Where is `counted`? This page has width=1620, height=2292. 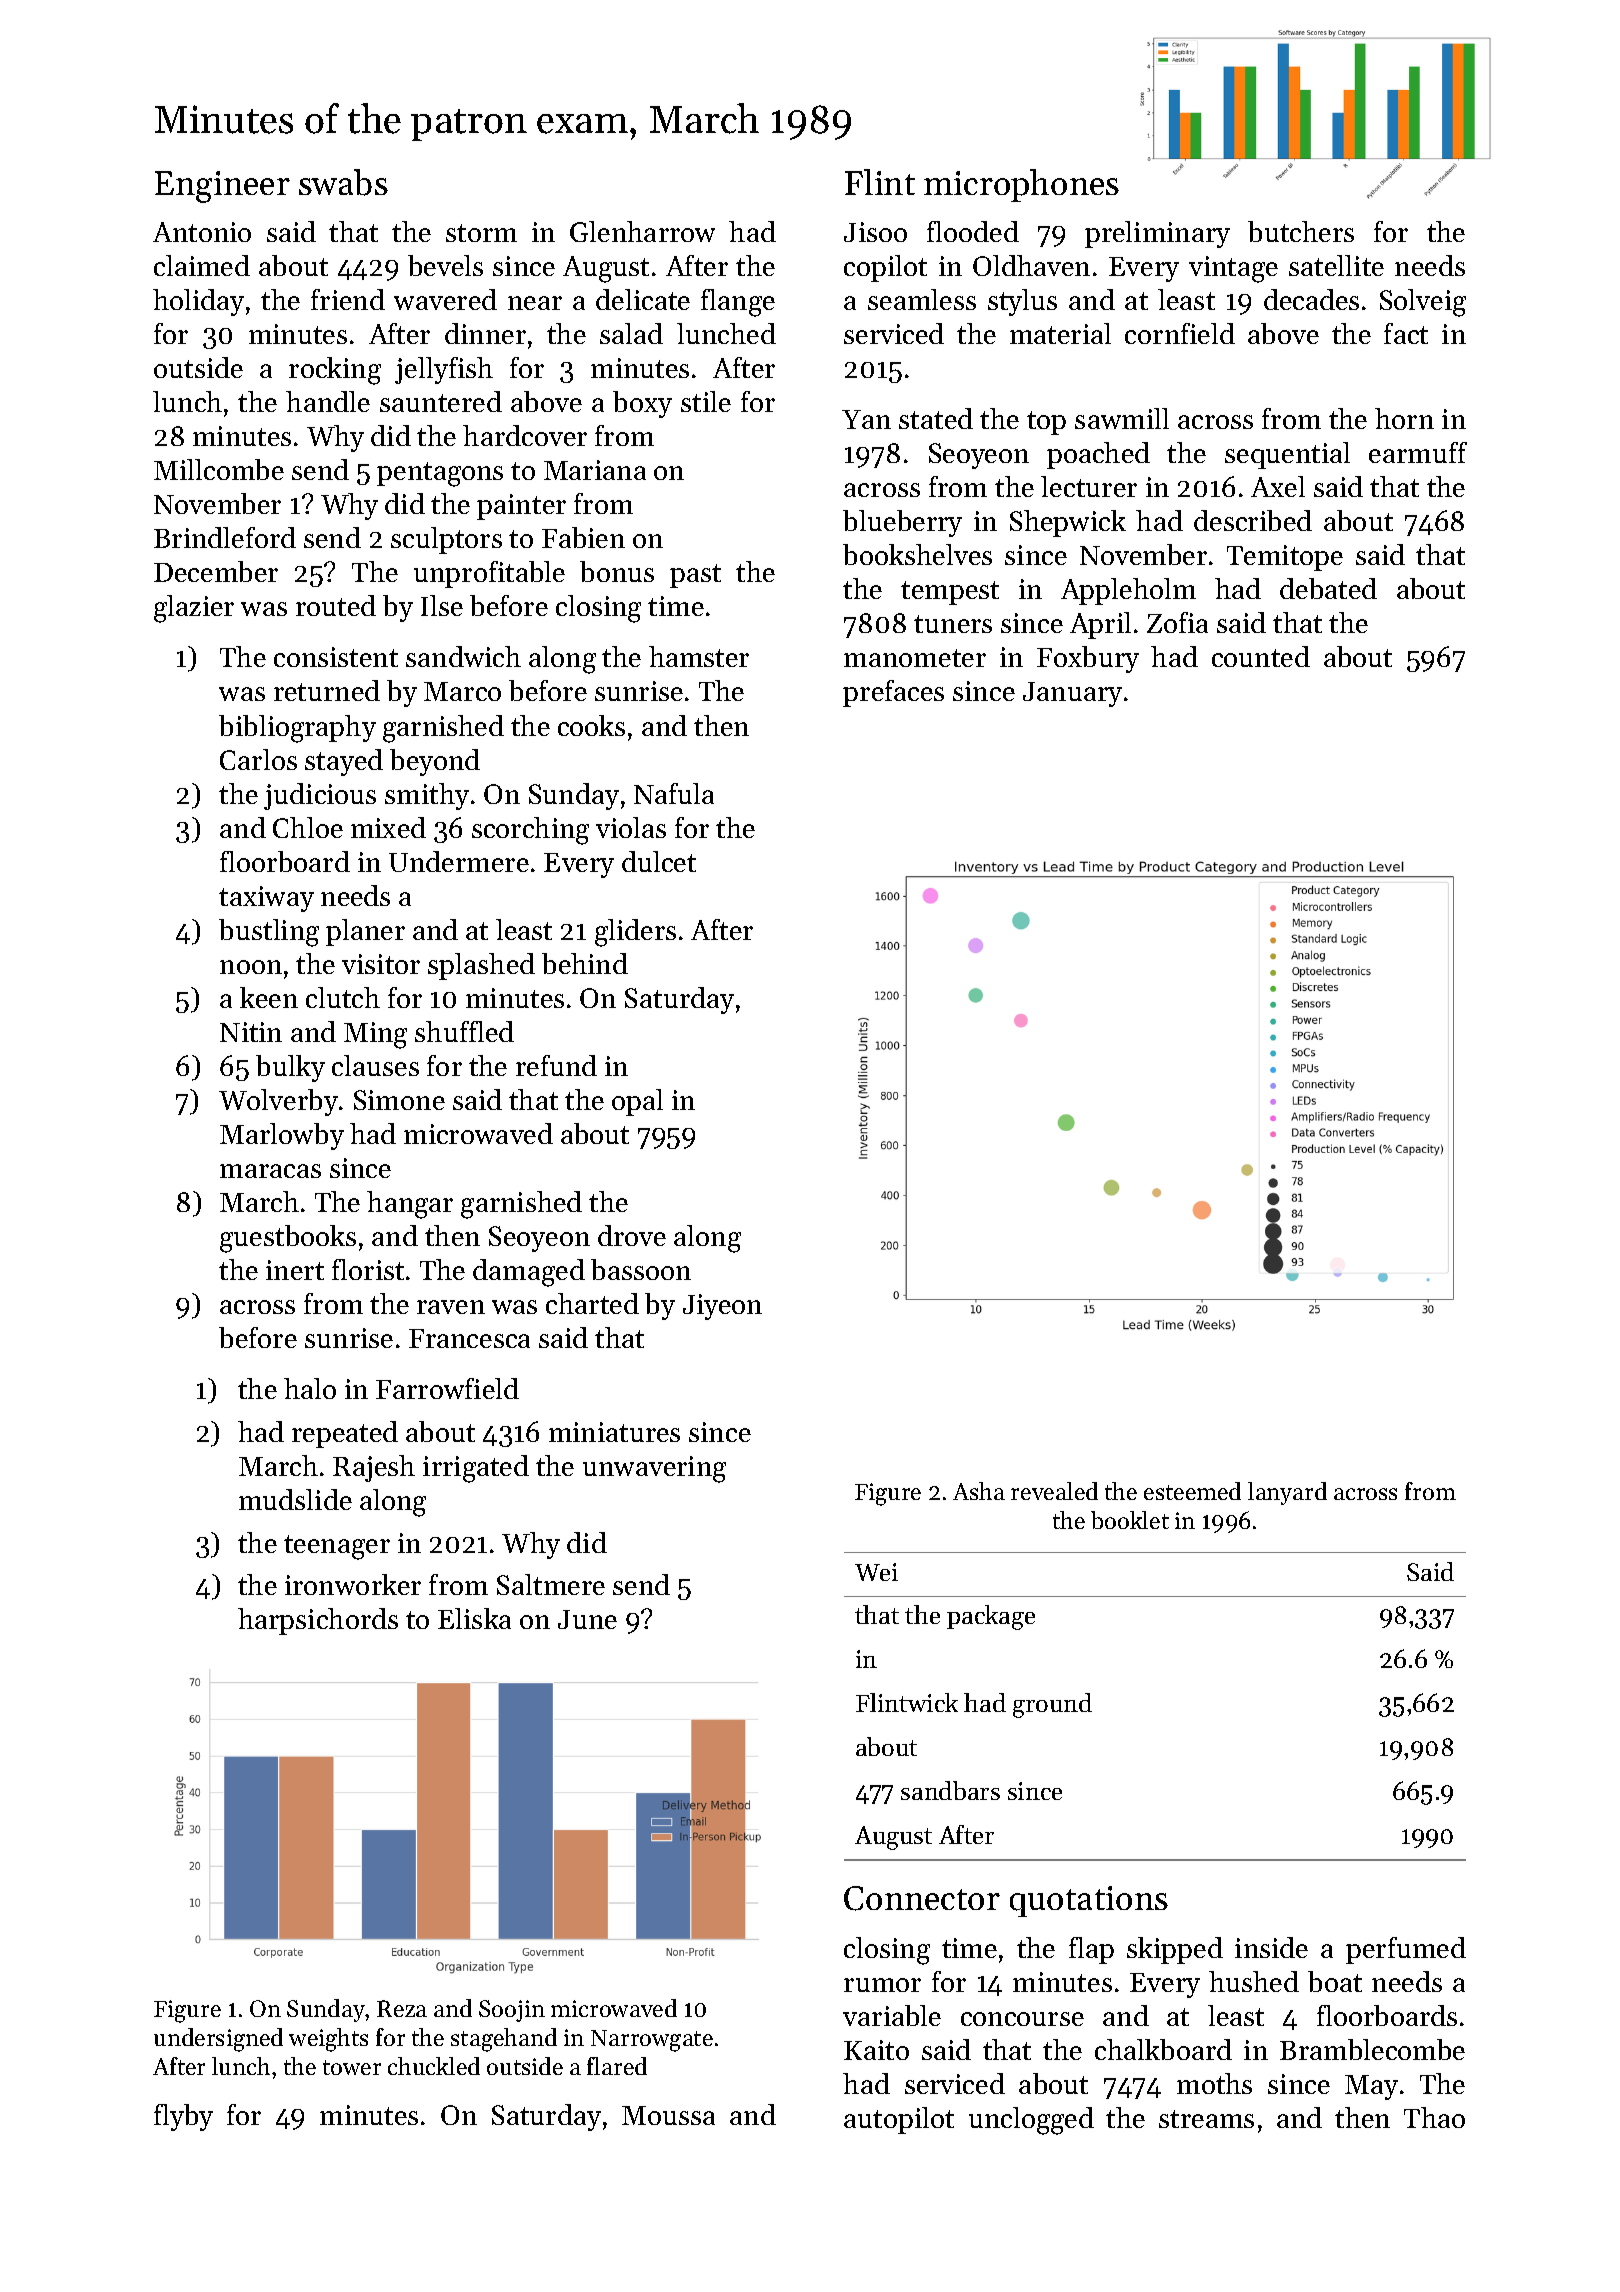 counted is located at coordinates (1261, 656).
